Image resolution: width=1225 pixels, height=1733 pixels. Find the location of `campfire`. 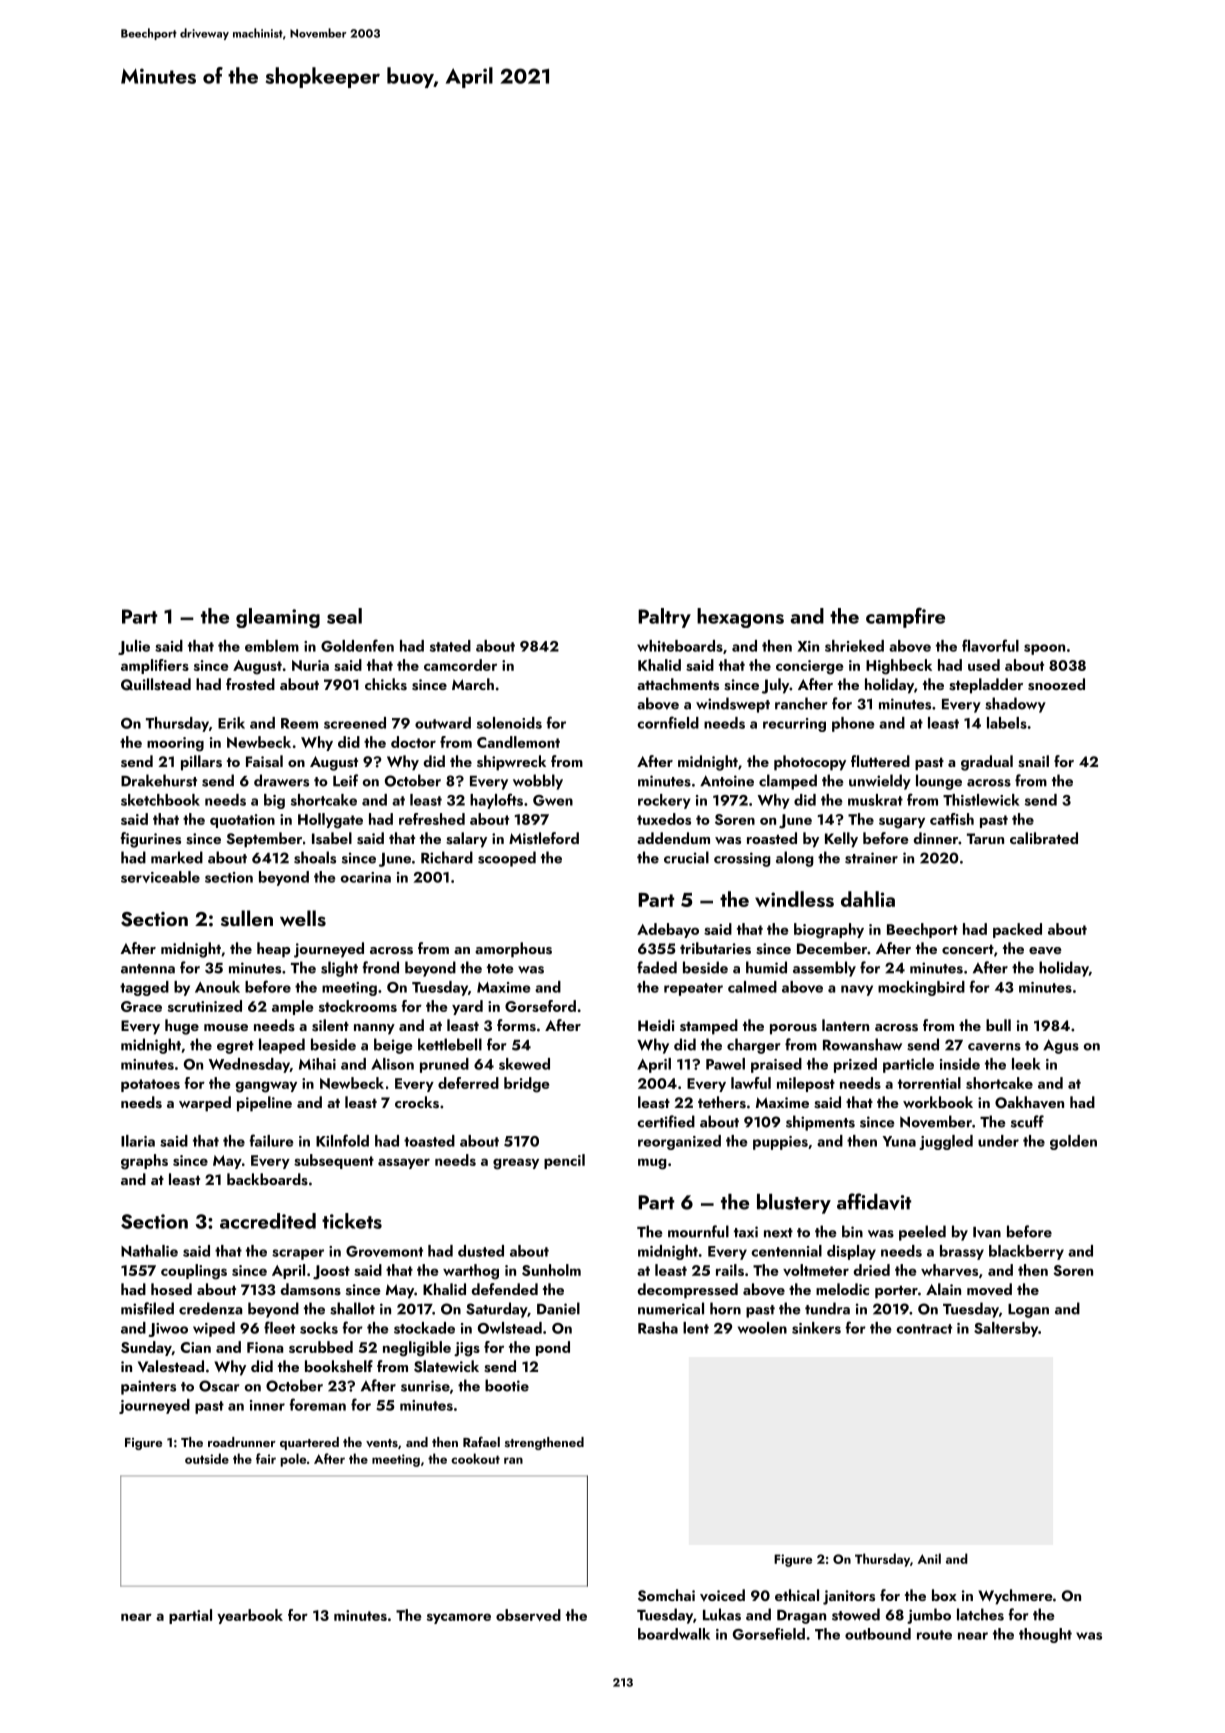

campfire is located at coordinates (905, 617).
